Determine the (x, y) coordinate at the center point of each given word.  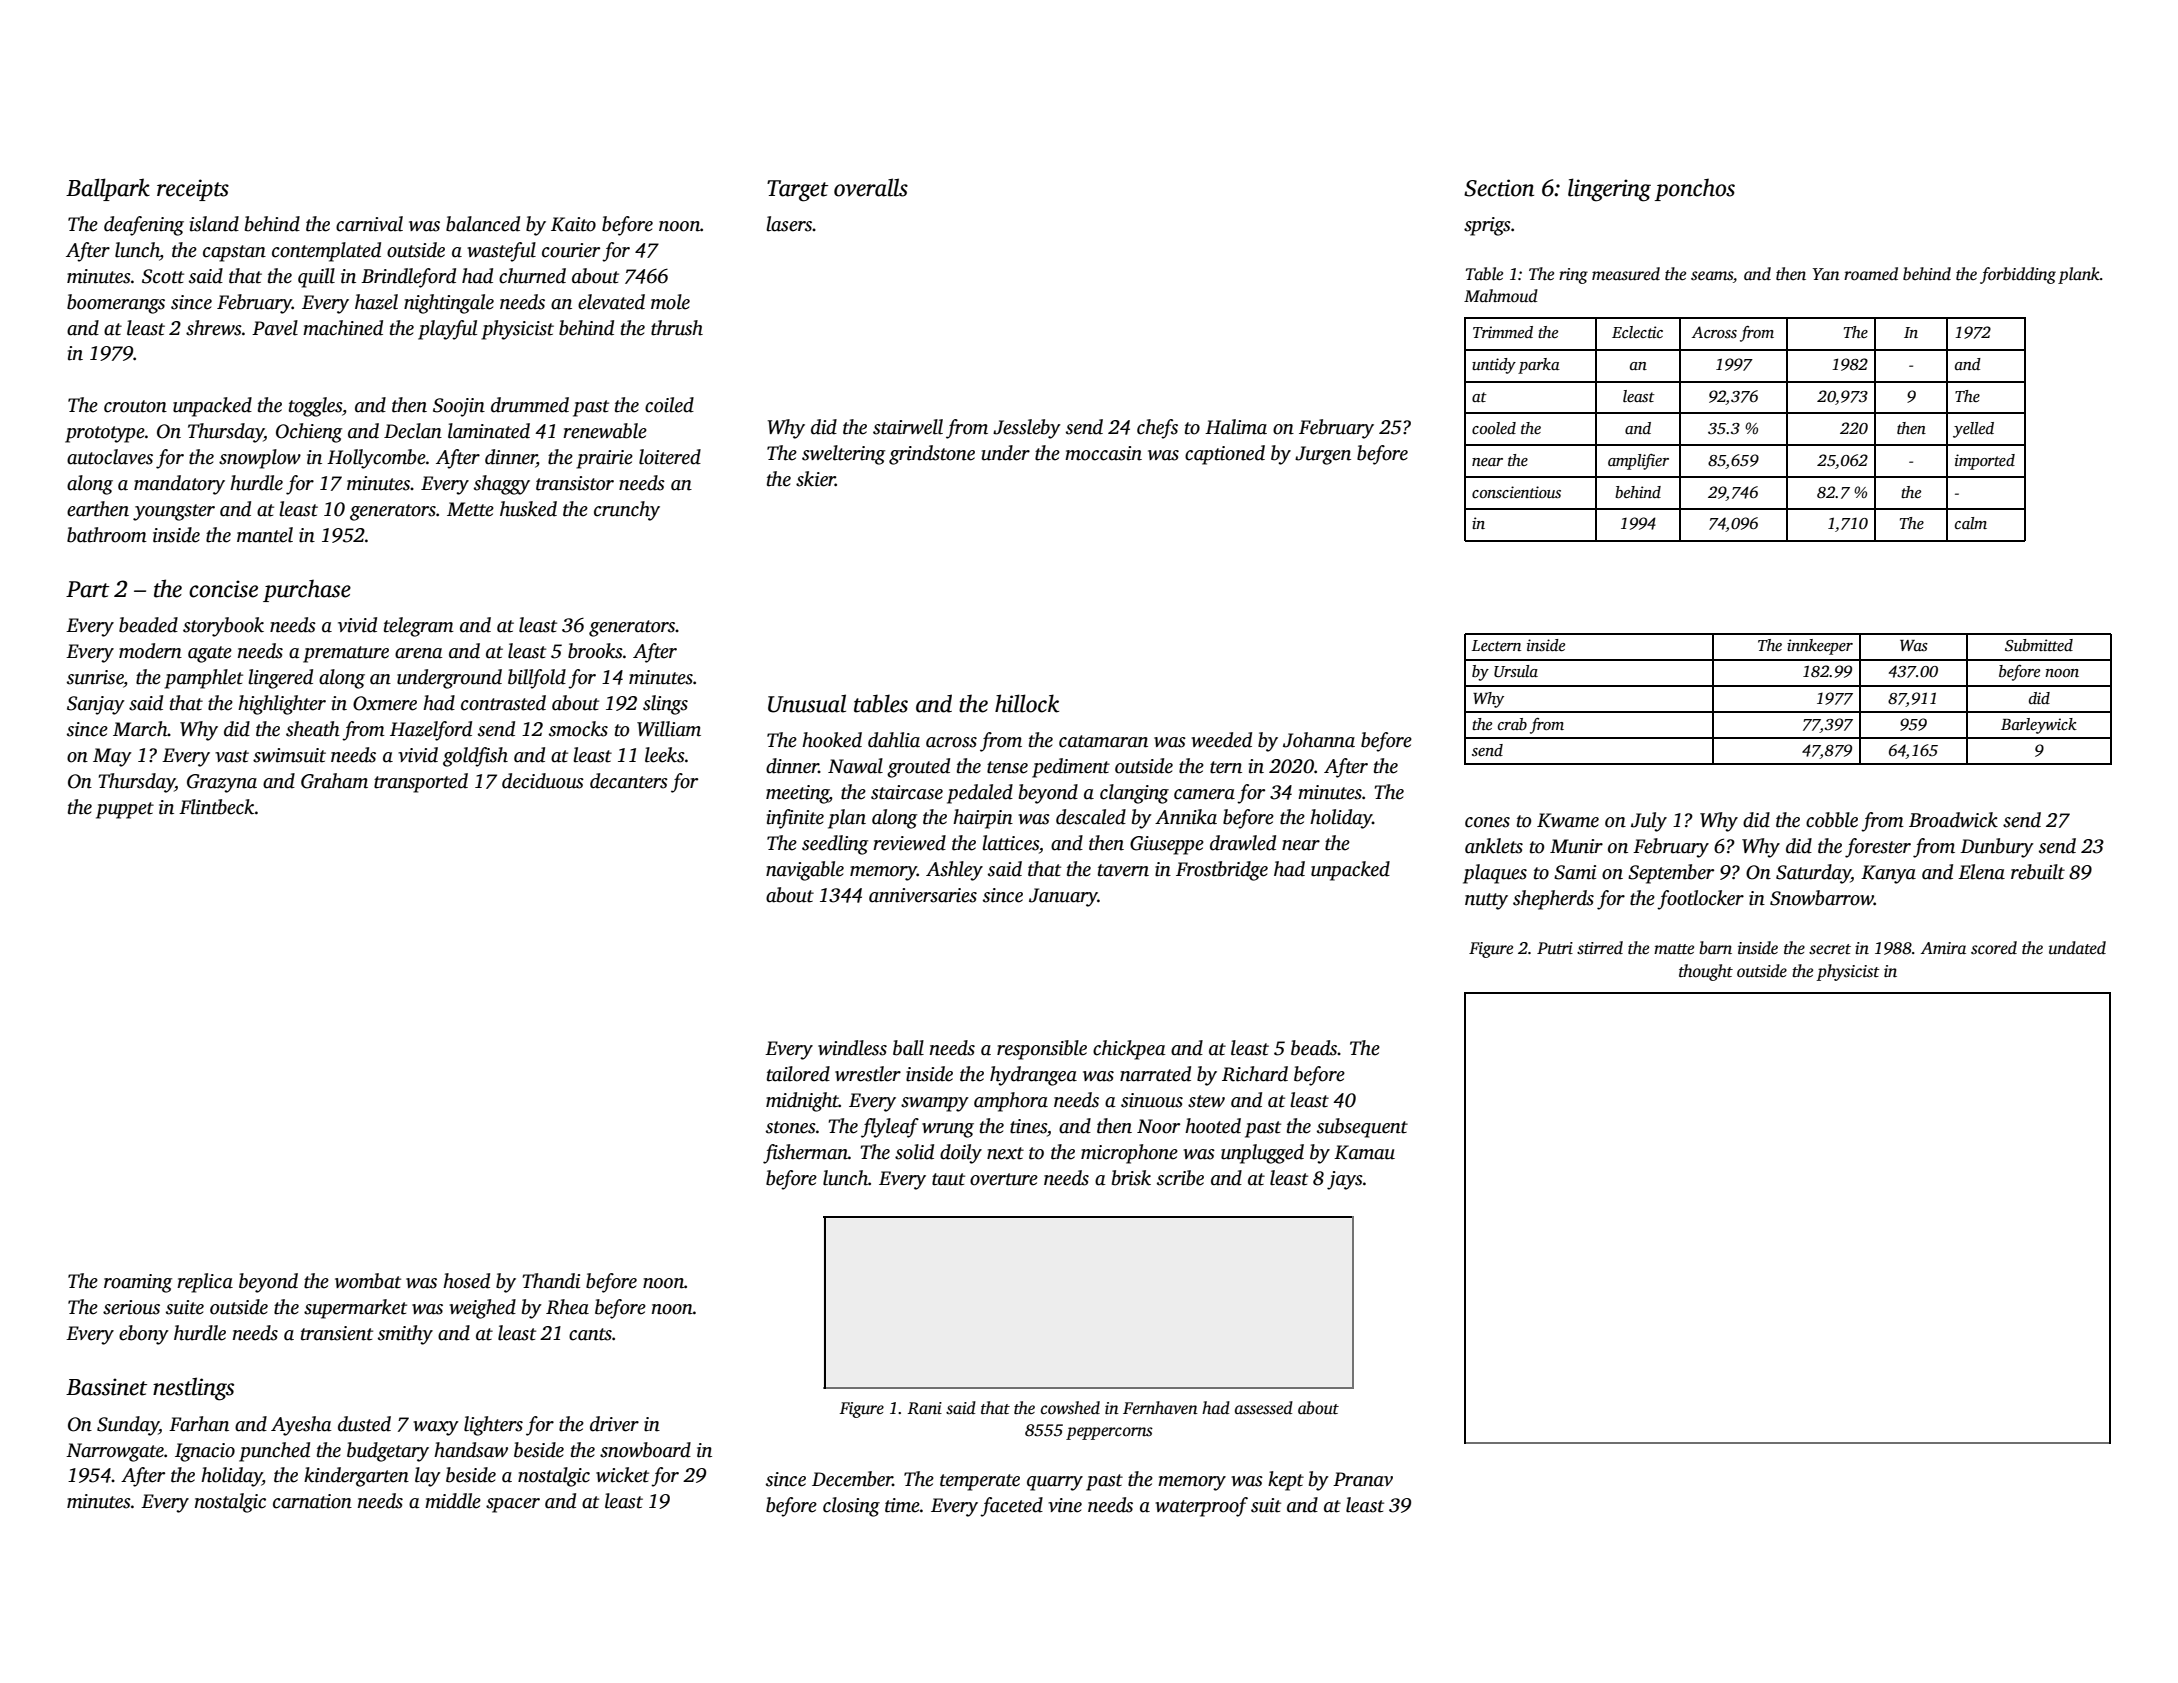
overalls (871, 187)
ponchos (1694, 189)
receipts (193, 190)
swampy (935, 1104)
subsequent (1362, 1128)
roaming (138, 1283)
